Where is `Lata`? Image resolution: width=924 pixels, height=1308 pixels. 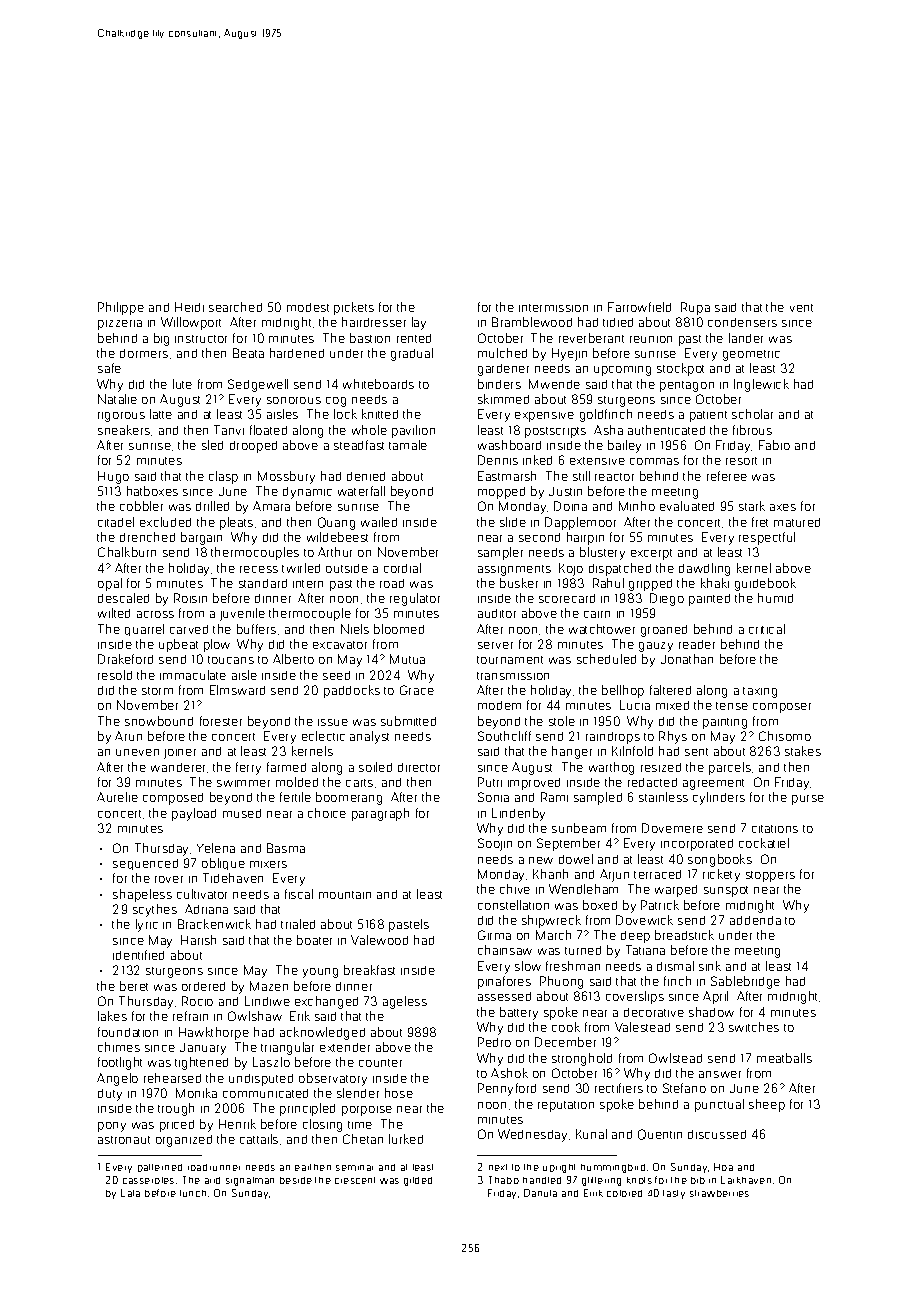 Lata is located at coordinates (130, 1193).
